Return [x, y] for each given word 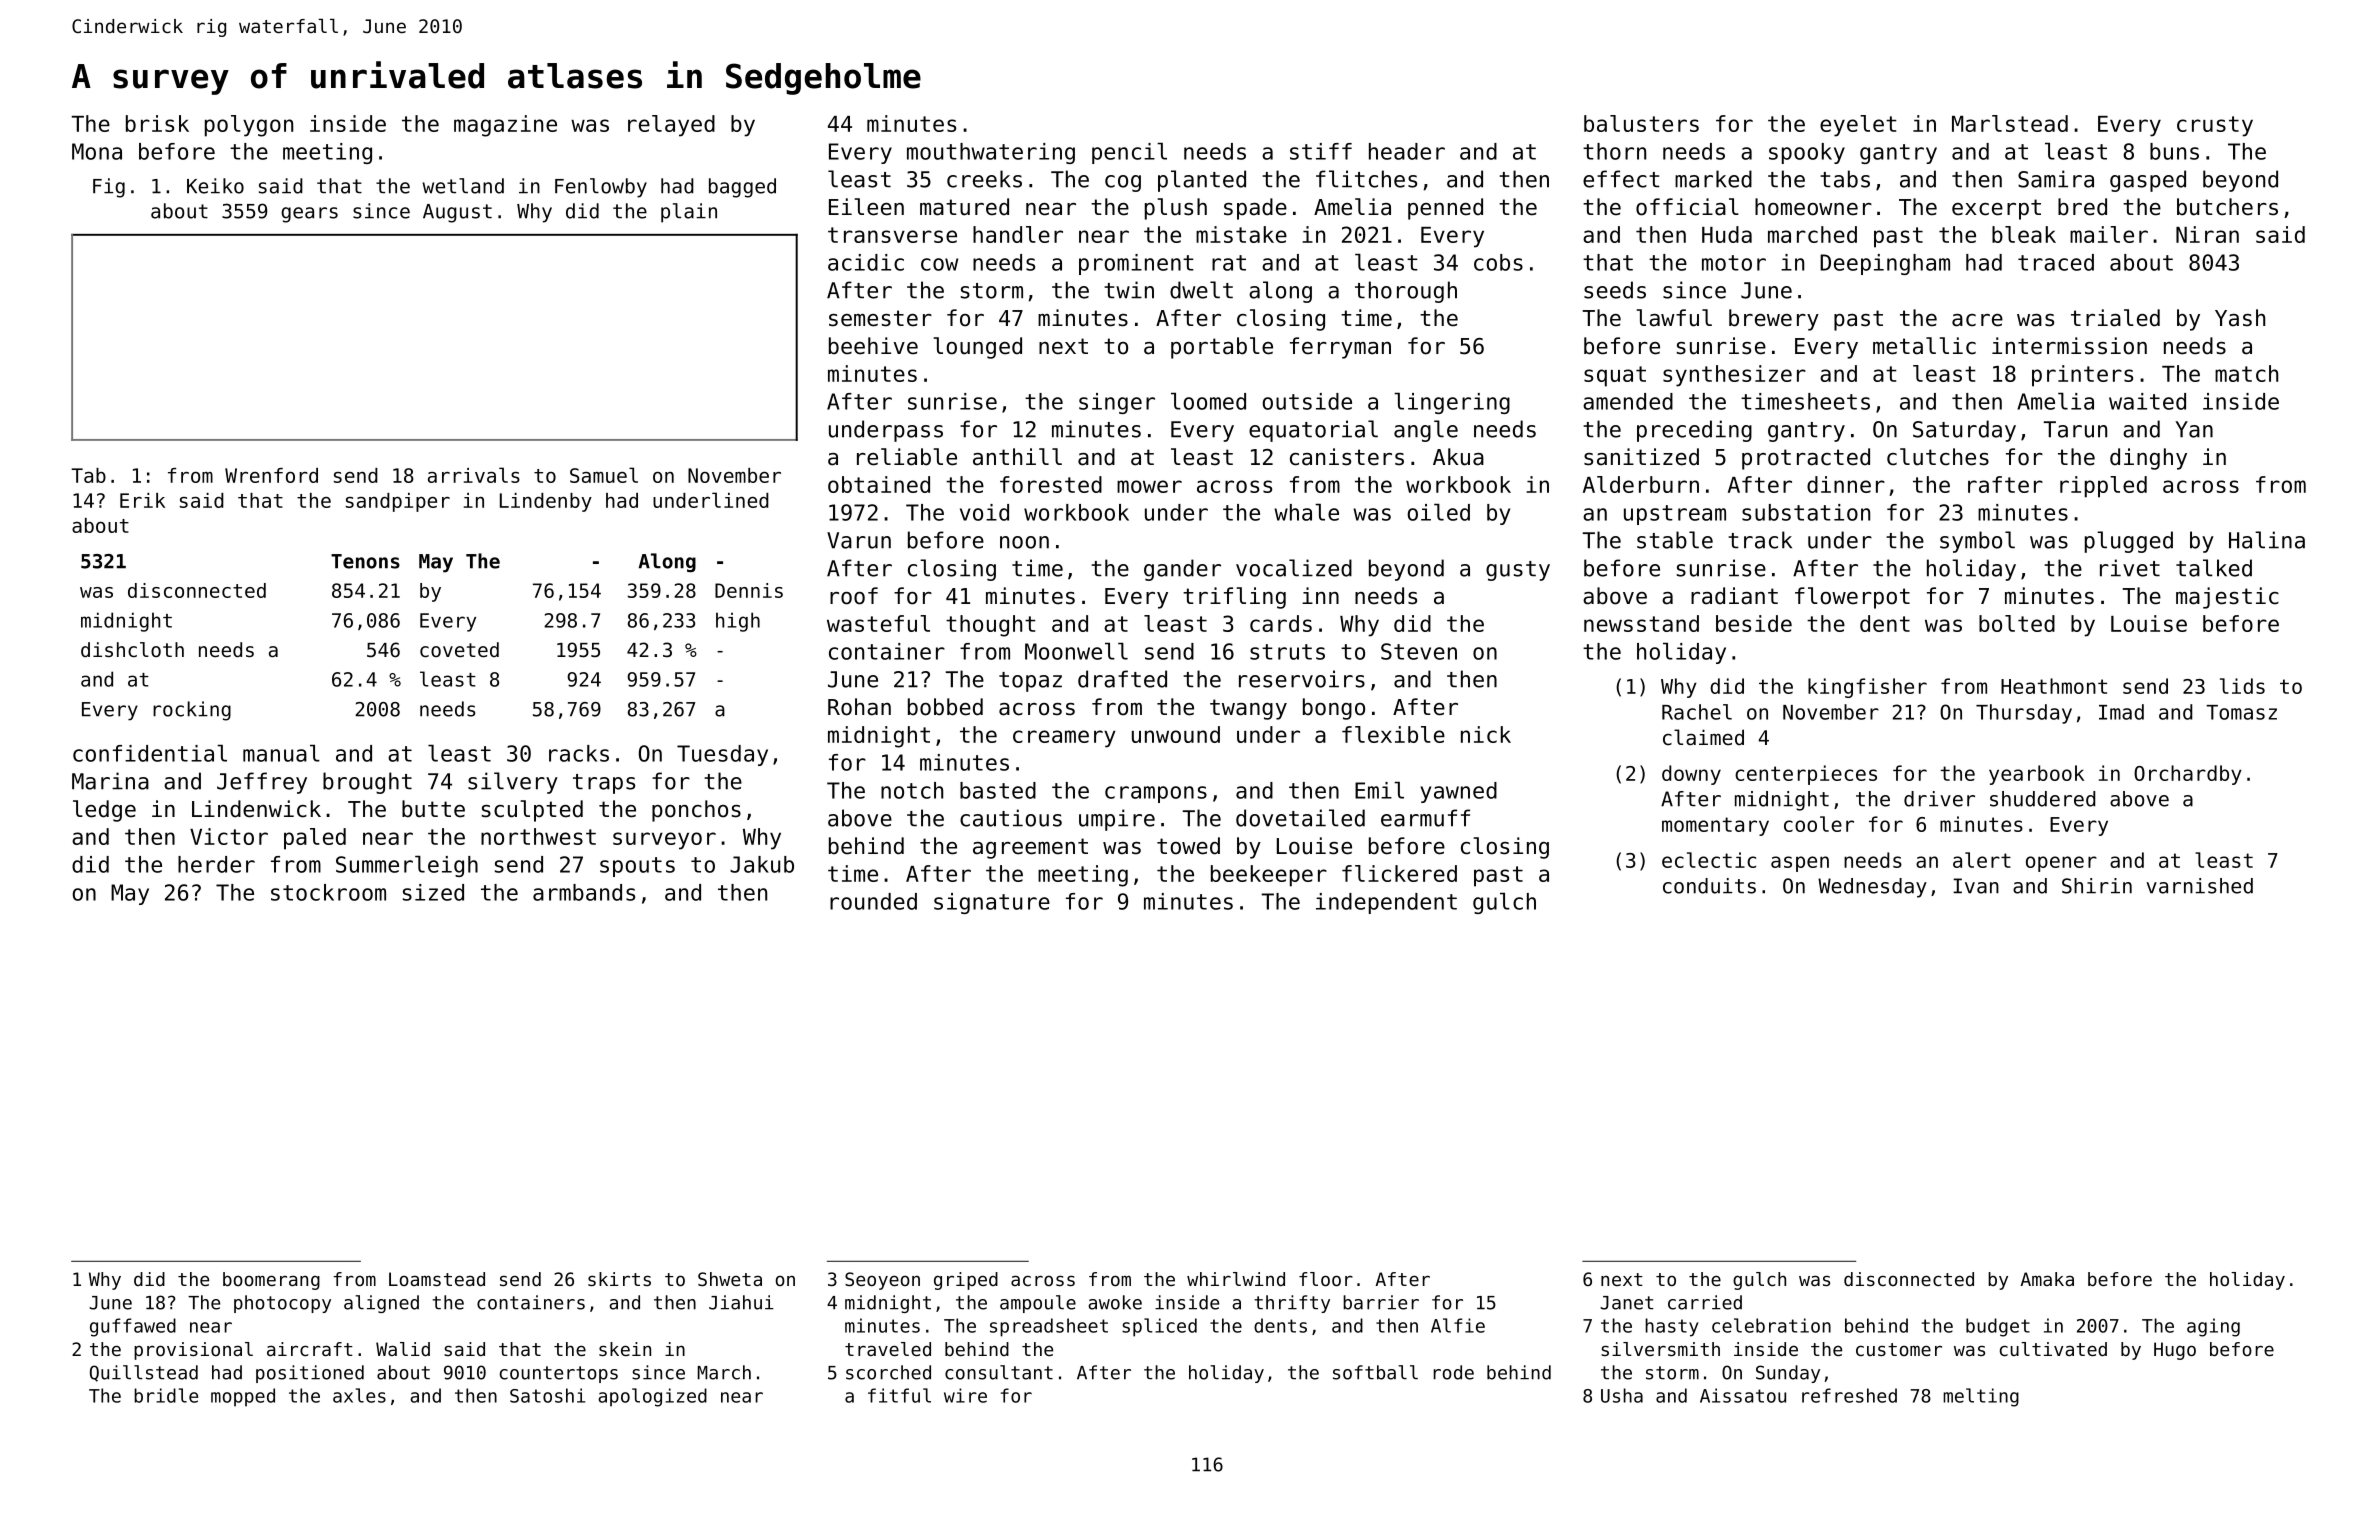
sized [433, 892]
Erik [142, 500]
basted [998, 790]
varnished [2199, 886]
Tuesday [722, 755]
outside [1307, 401]
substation [1806, 512]
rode [1453, 1372]
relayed [671, 126]
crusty [2215, 126]
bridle [166, 1395]
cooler [1819, 824]
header [1407, 151]
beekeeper [1269, 876]
